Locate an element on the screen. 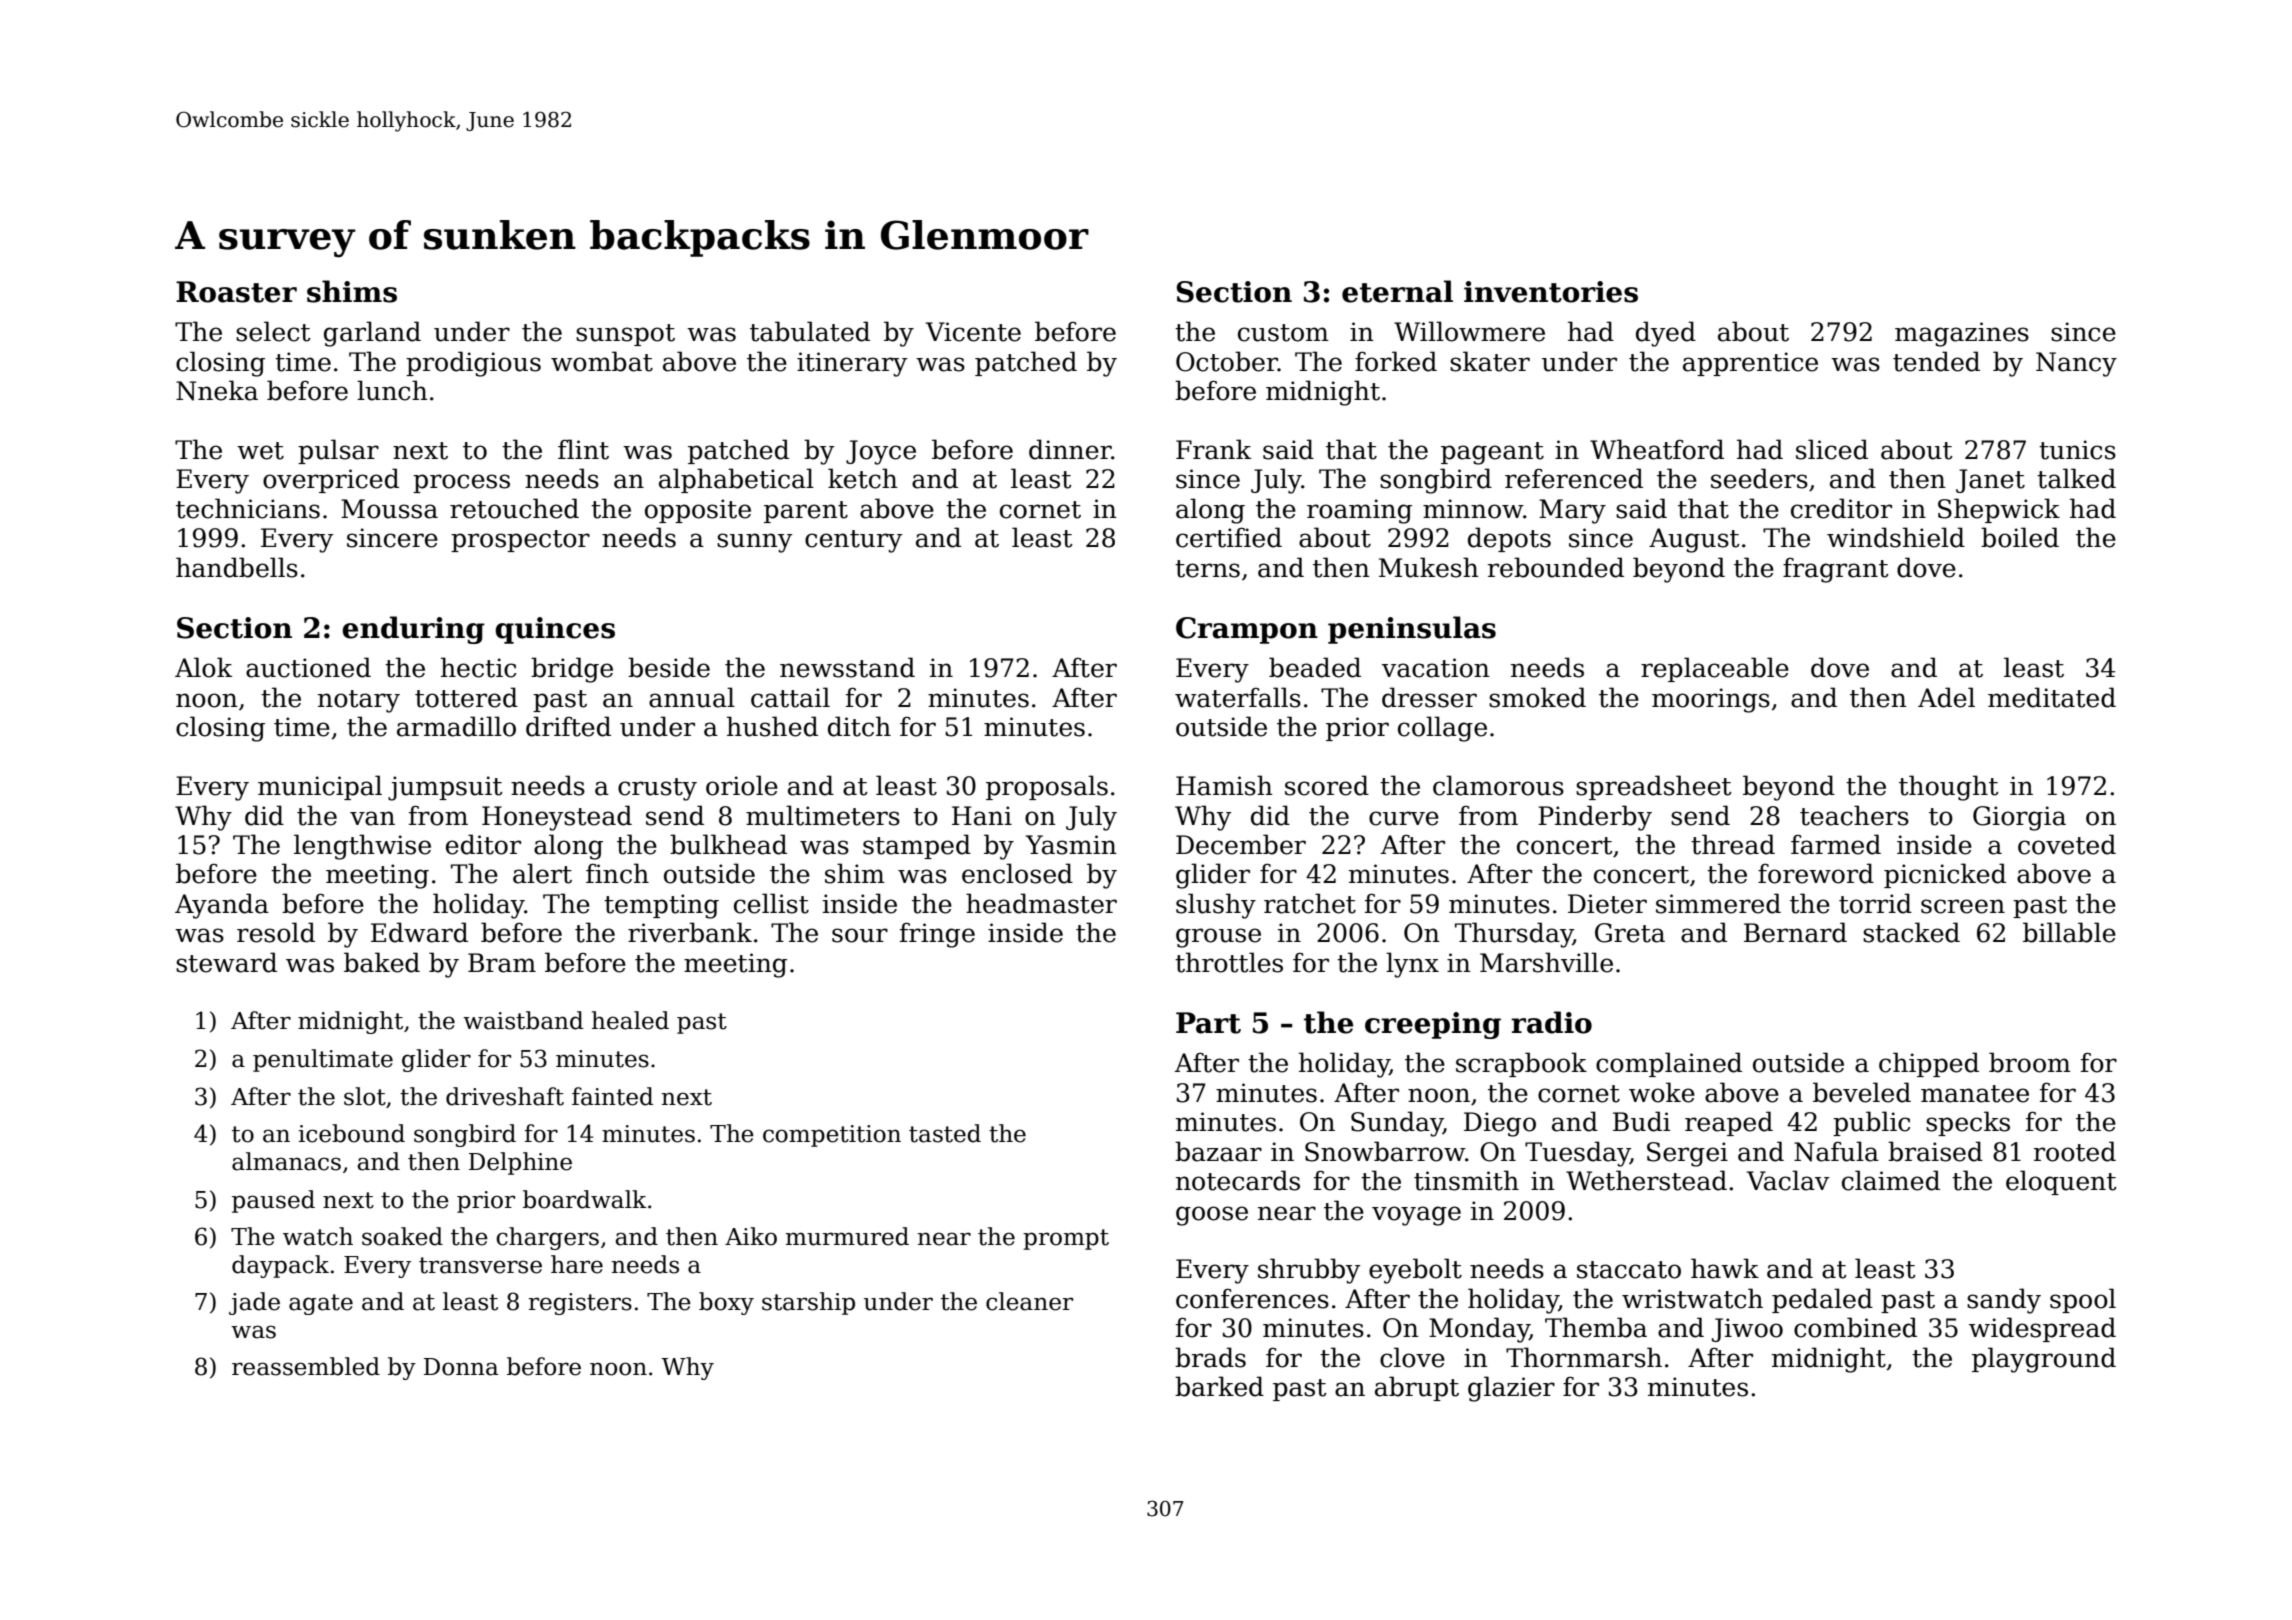 The height and width of the screenshot is (1620, 2292). brads is located at coordinates (1210, 1357).
